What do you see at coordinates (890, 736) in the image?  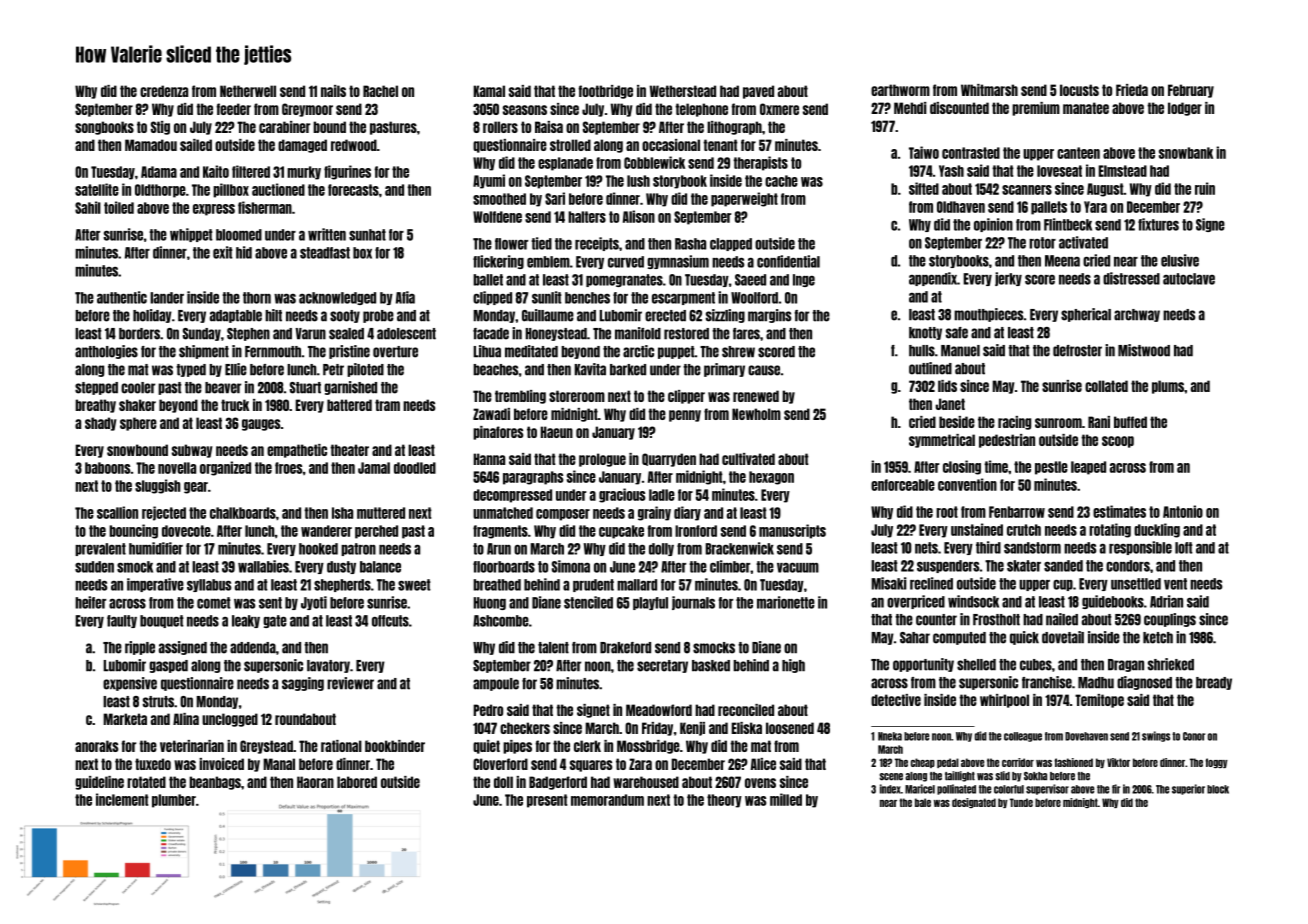 I see `Nneka` at bounding box center [890, 736].
